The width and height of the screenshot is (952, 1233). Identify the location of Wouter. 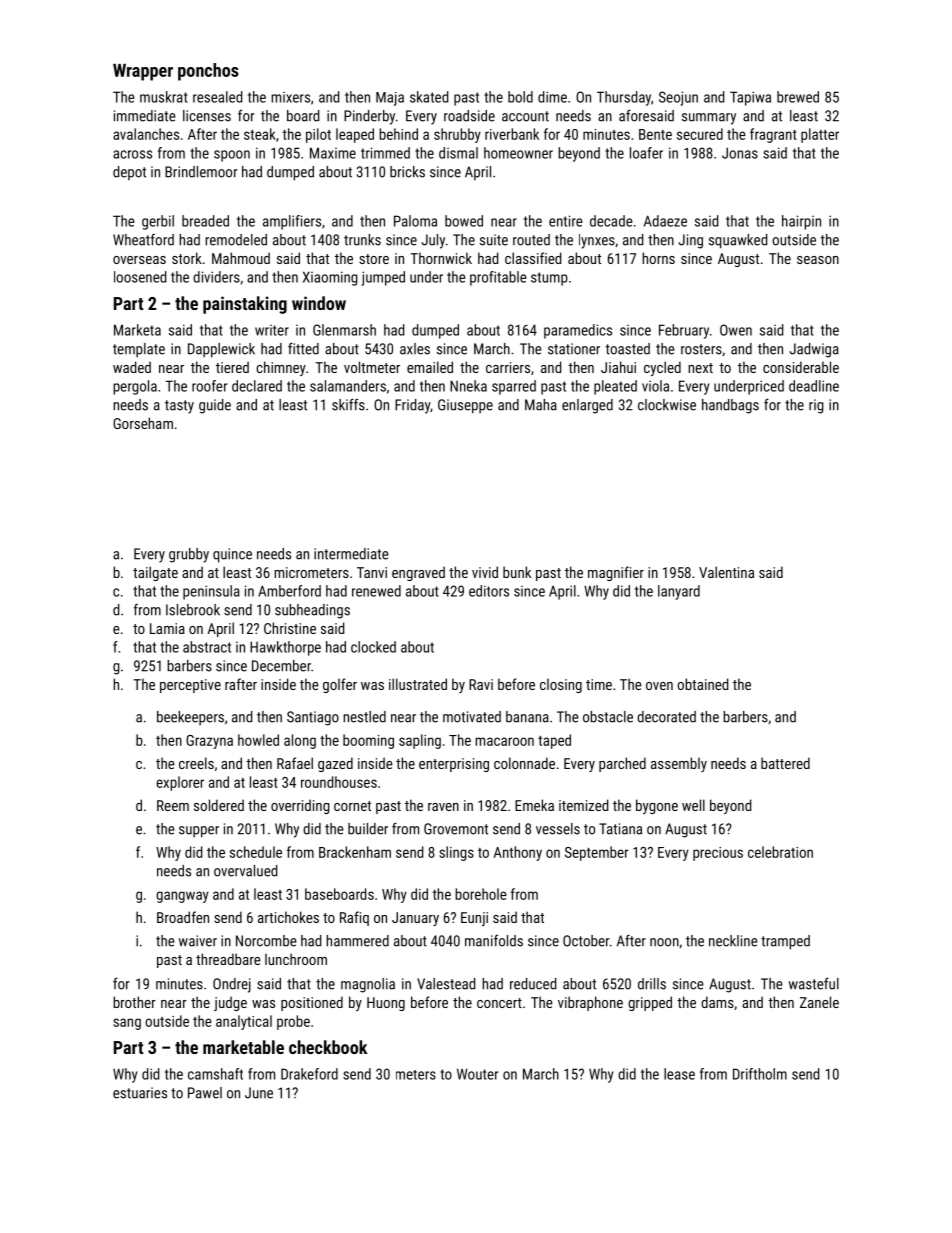
(477, 1074).
